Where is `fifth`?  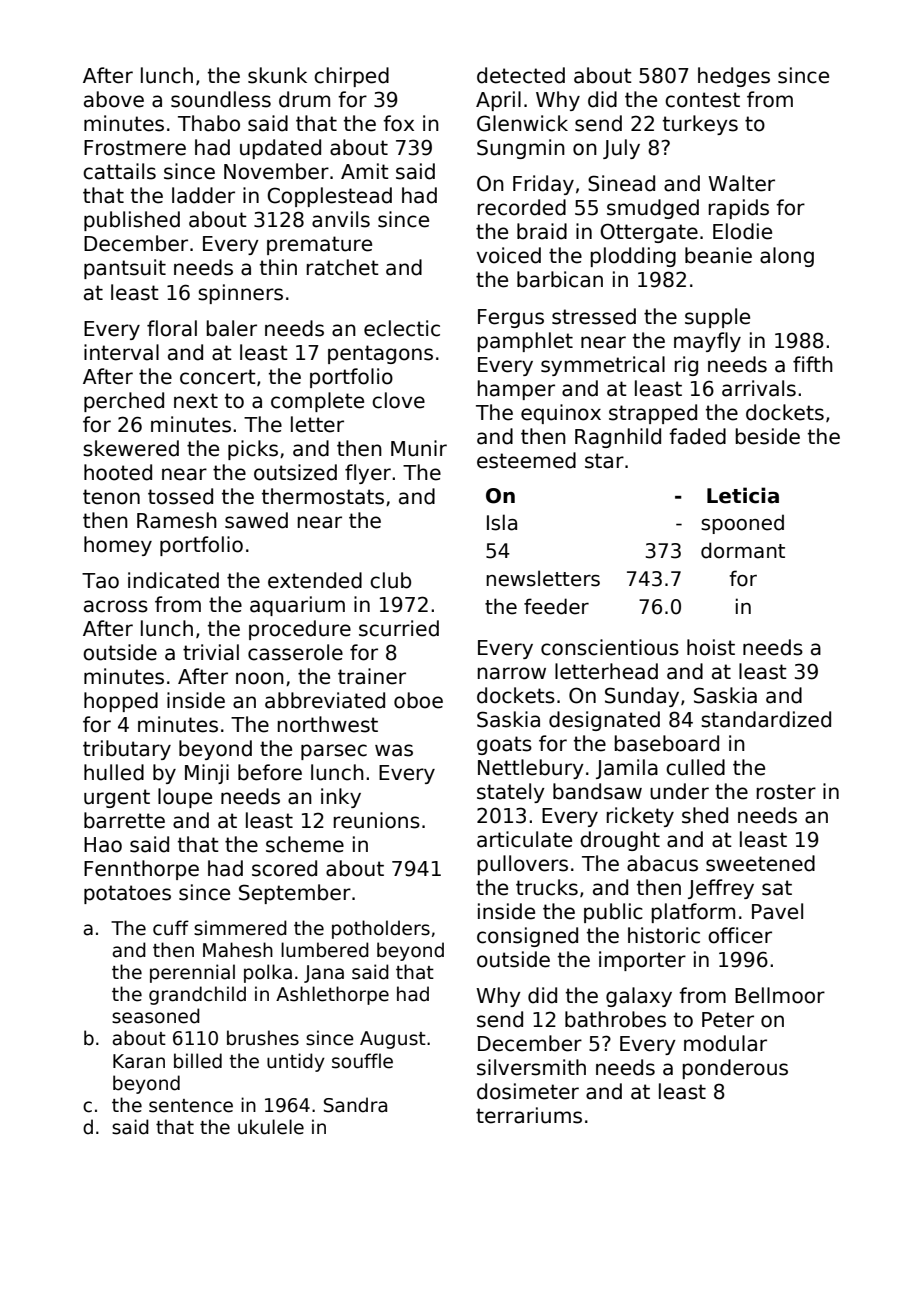
fifth is located at coordinates (813, 364).
